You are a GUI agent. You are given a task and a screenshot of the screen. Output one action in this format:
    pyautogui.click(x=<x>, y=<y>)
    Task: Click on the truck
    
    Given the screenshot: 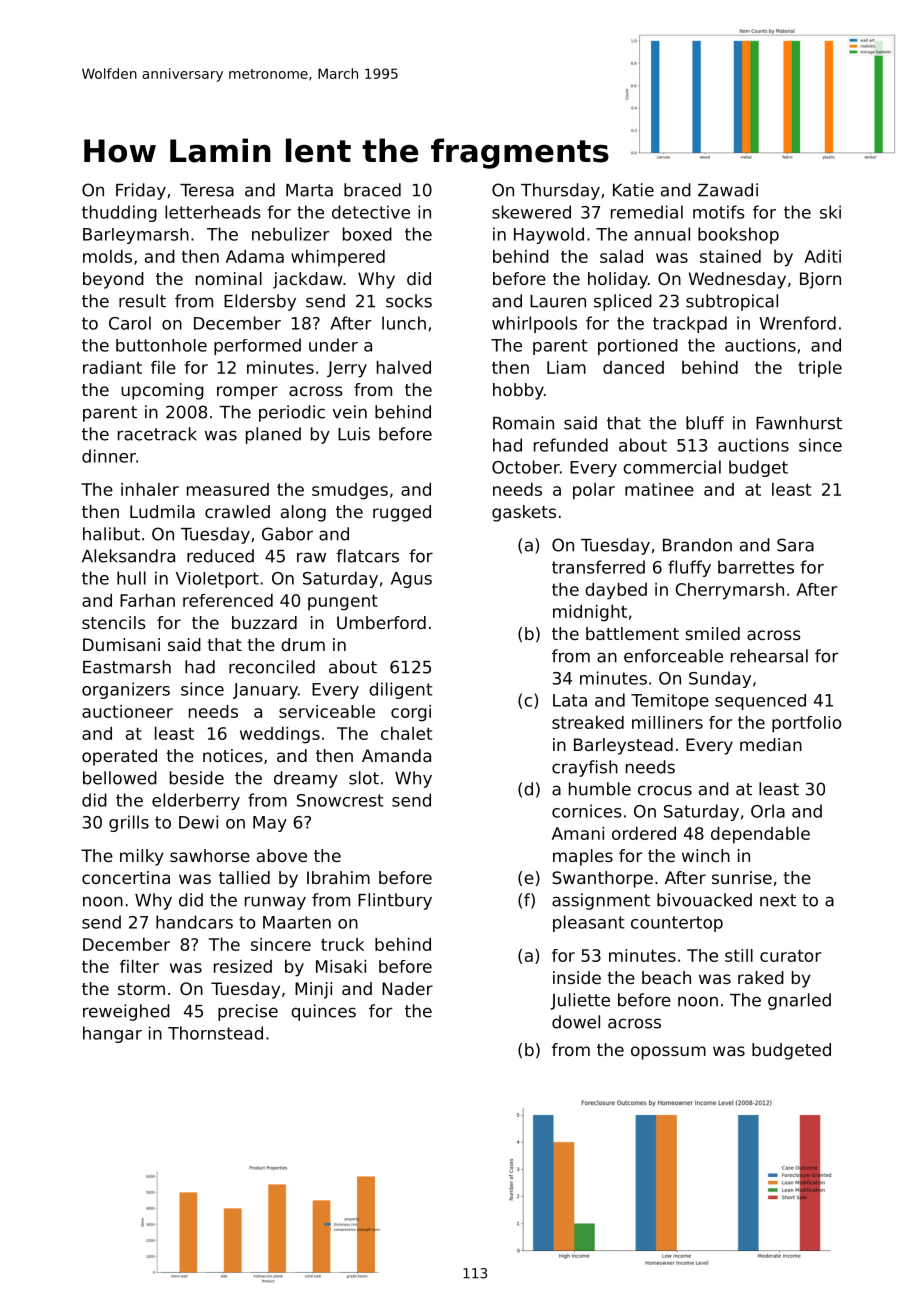 What is the action you would take?
    pyautogui.click(x=342, y=944)
